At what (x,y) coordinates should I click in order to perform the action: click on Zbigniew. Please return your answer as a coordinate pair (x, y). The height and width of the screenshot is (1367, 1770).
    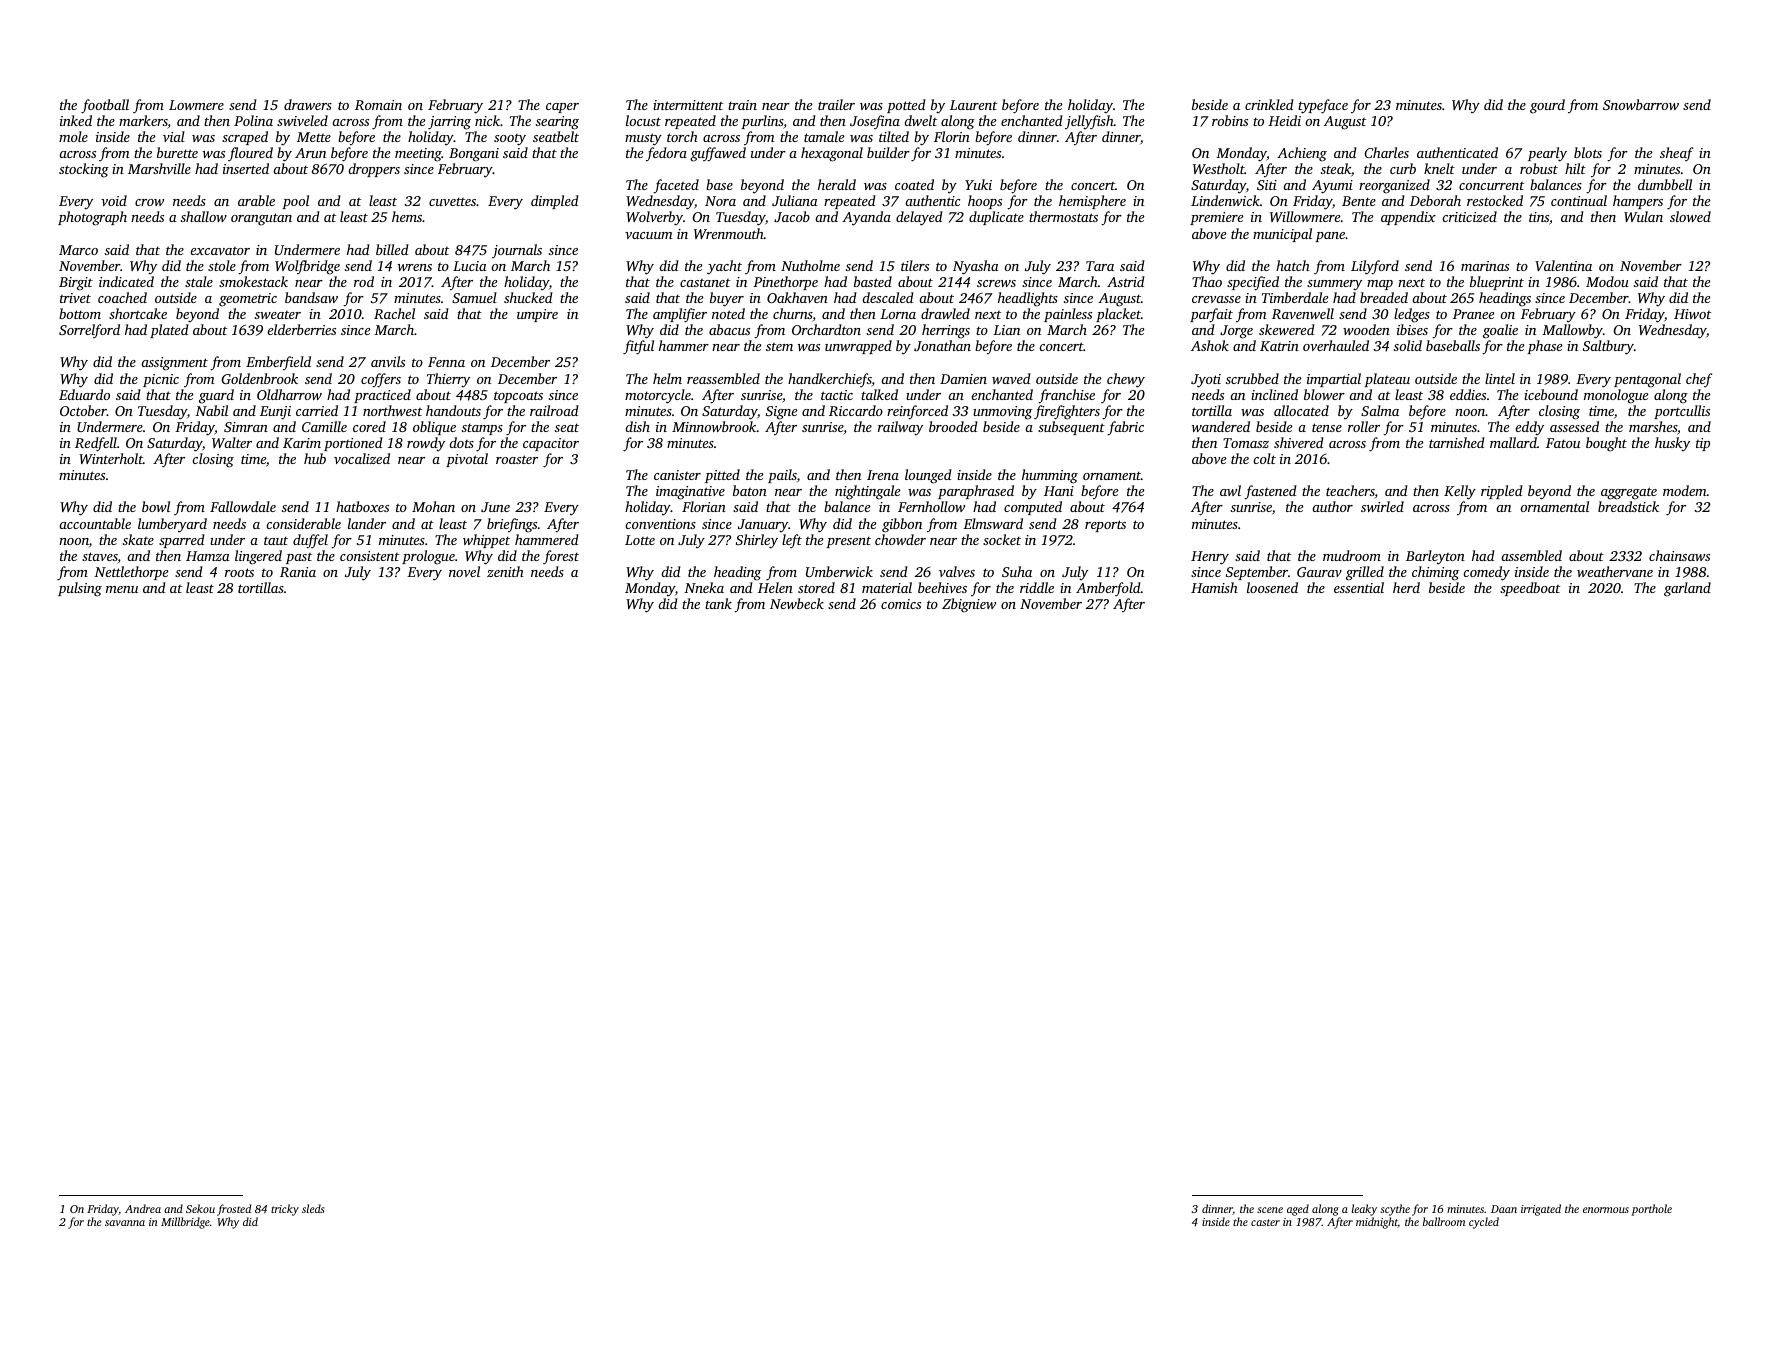
    Looking at the image, I should click on (969, 605).
